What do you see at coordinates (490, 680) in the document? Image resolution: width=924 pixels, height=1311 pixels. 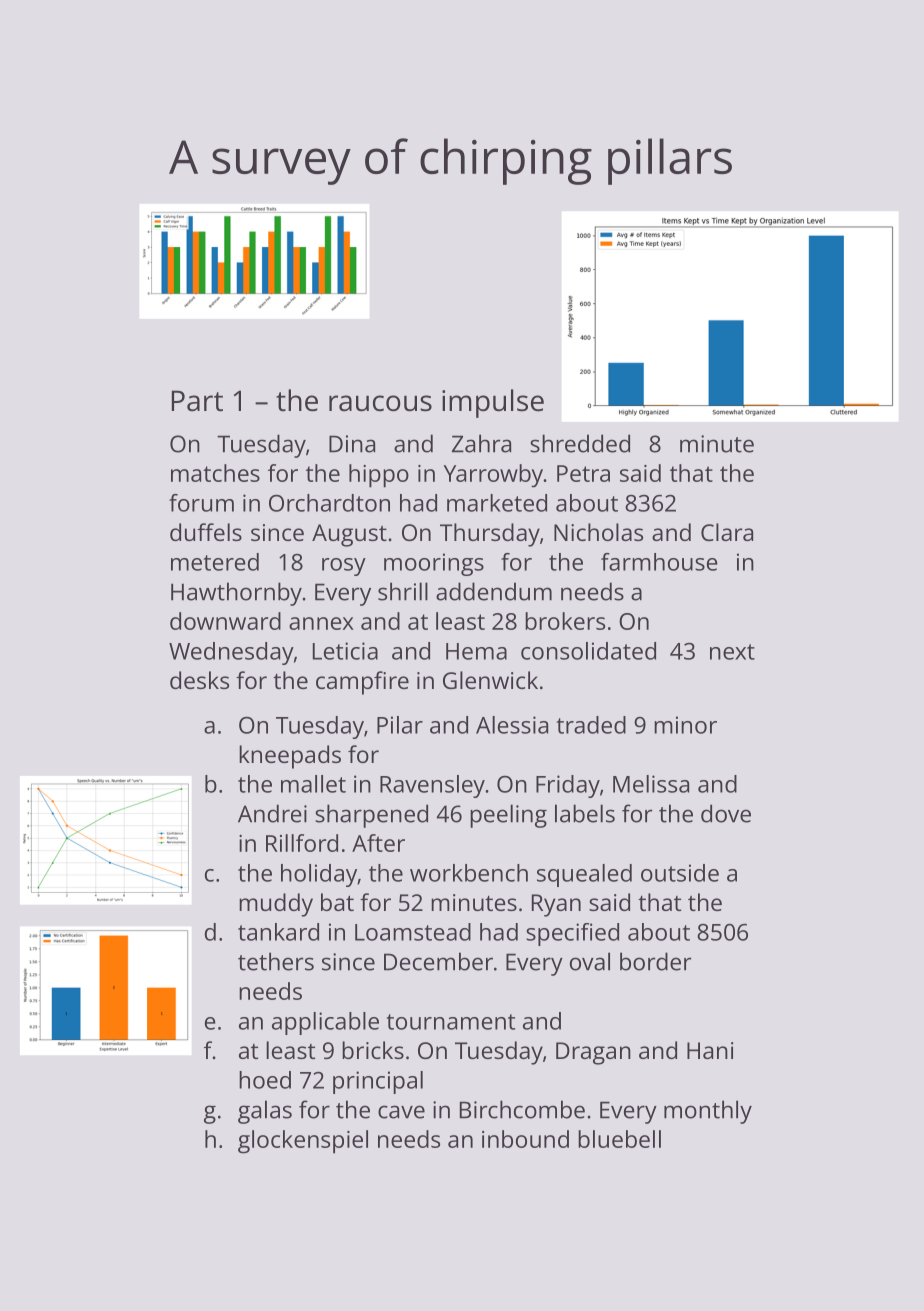 I see `Glenwick` at bounding box center [490, 680].
